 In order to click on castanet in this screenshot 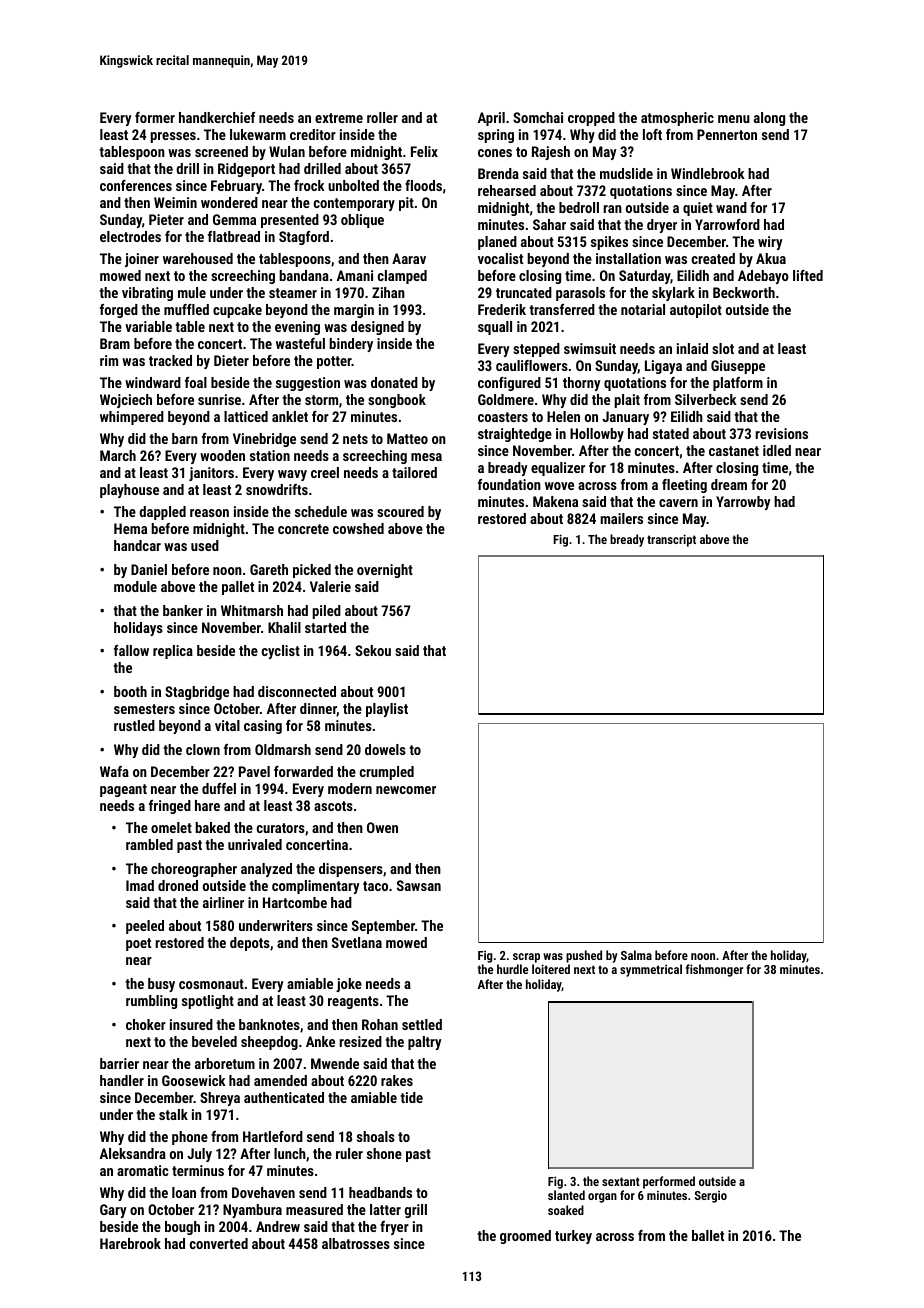, I will do `click(734, 451)`.
